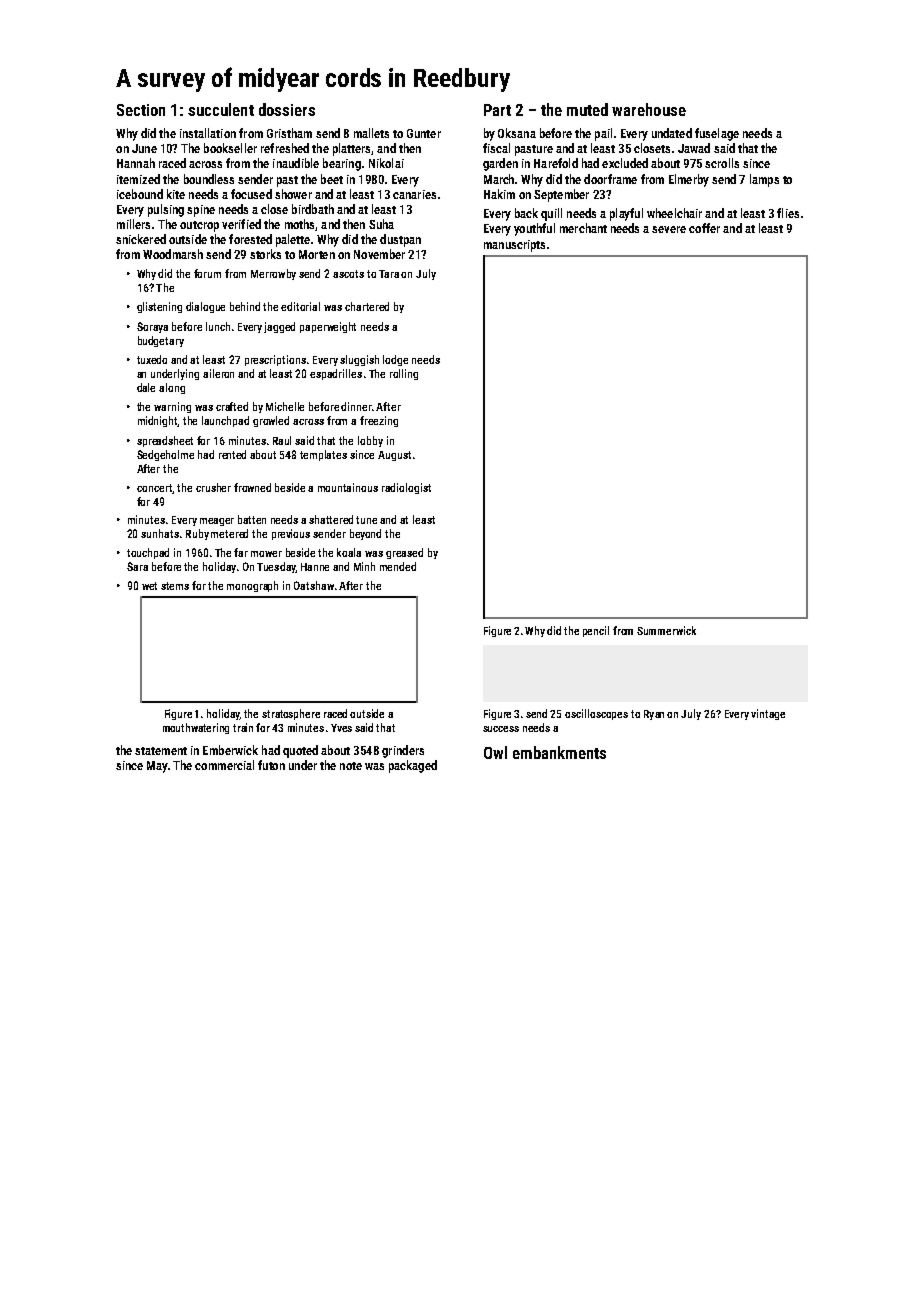  Describe the element at coordinates (232, 406) in the page. I see `crafted` at that location.
